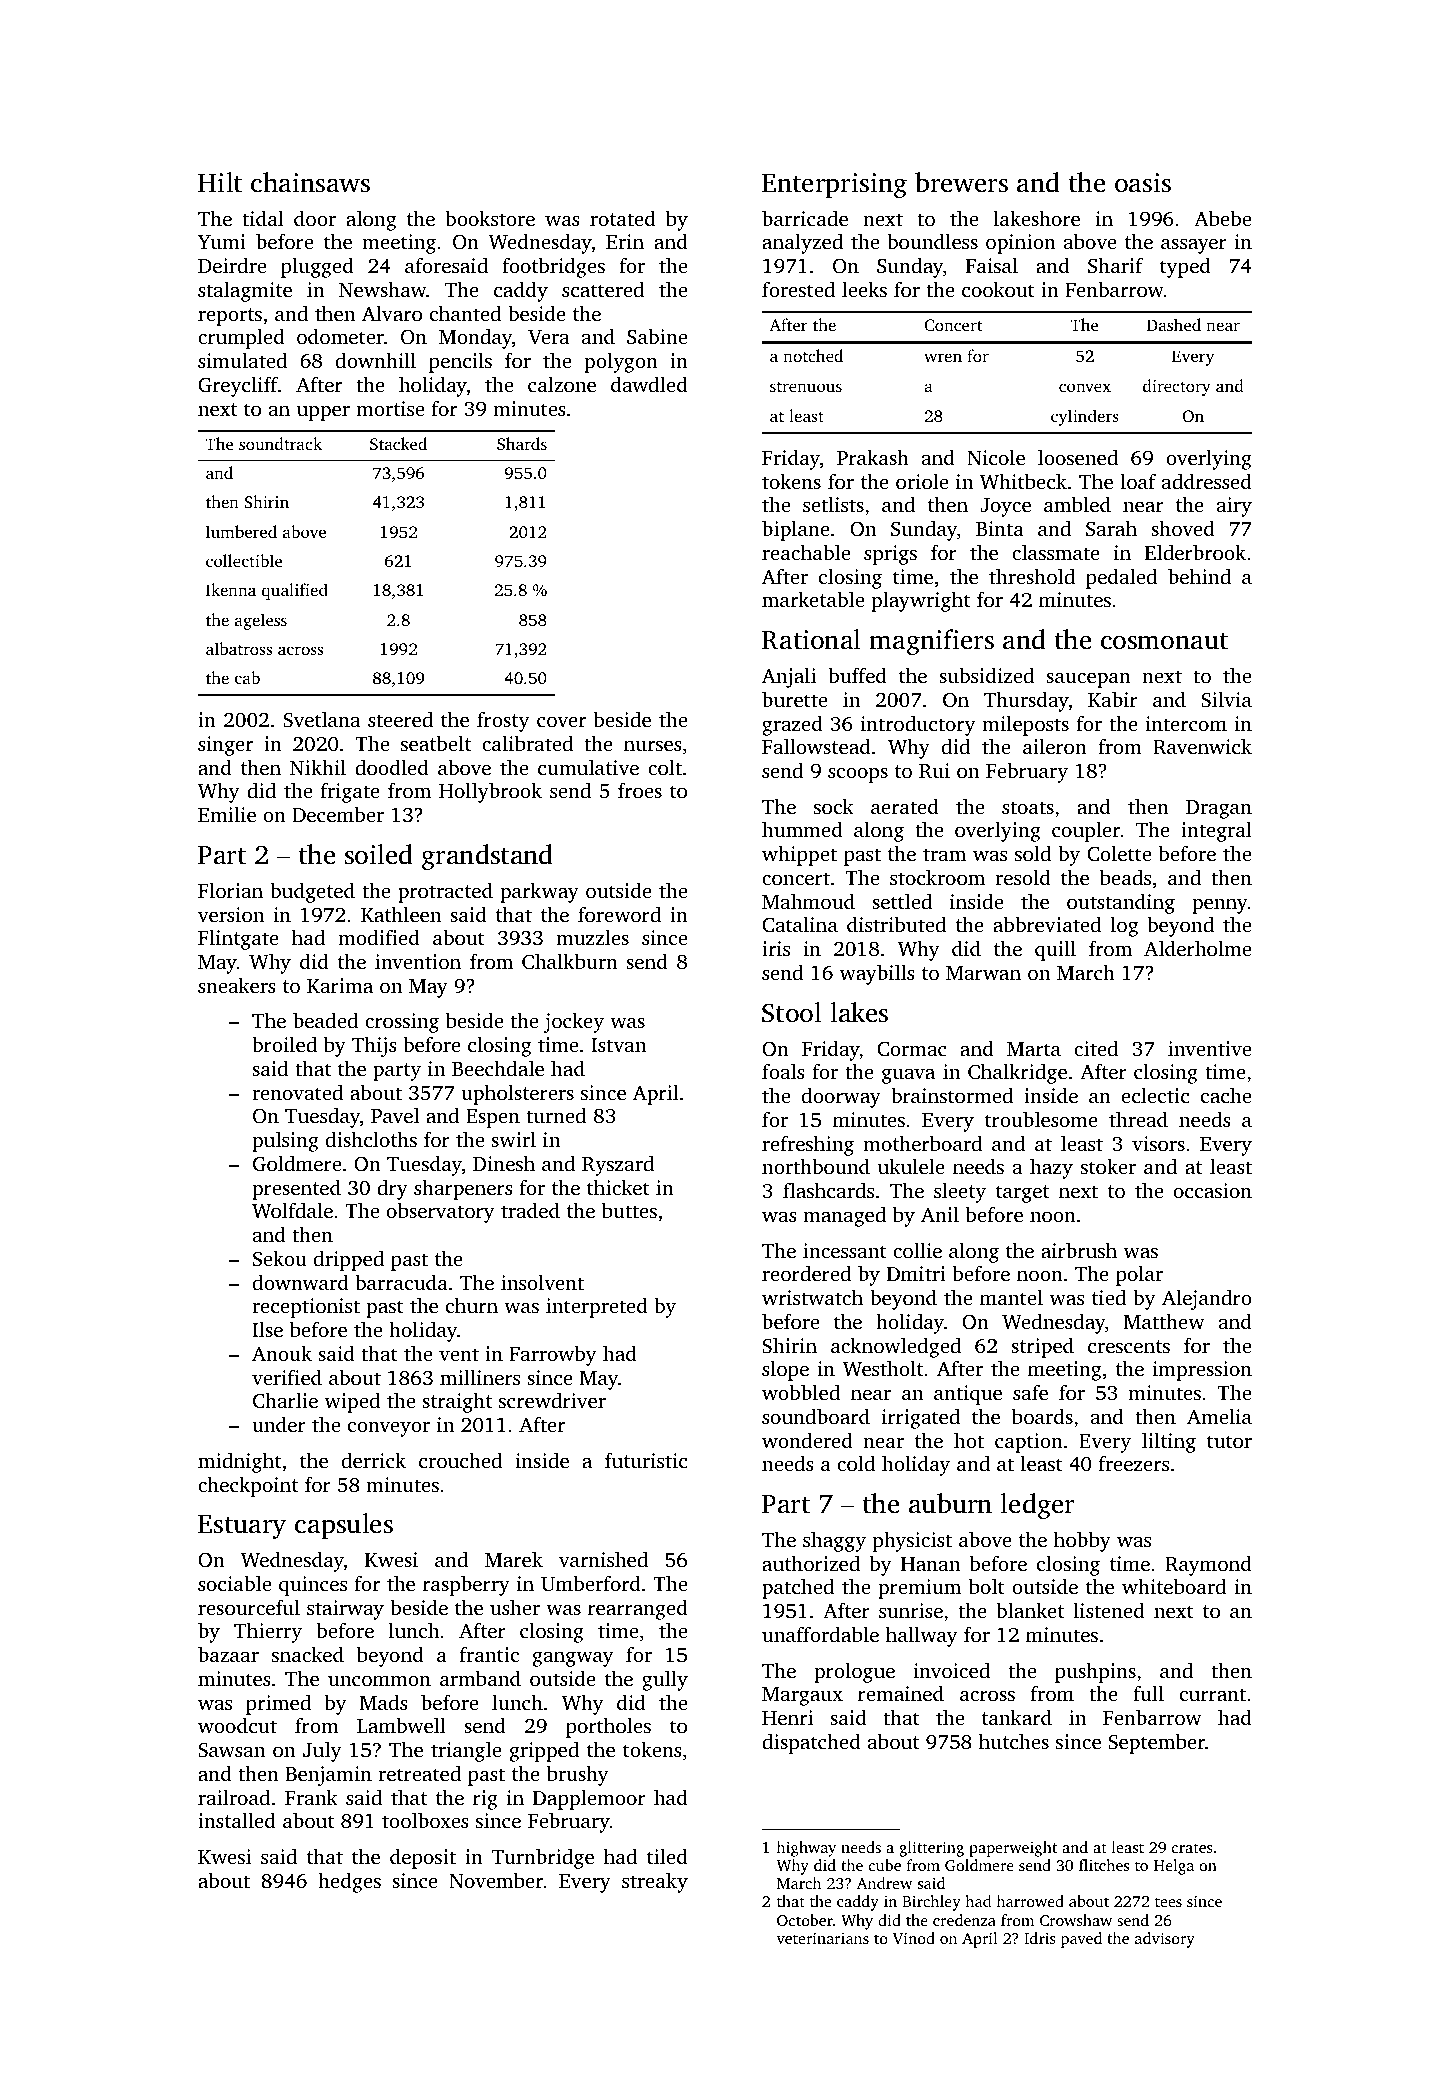 Image resolution: width=1450 pixels, height=2100 pixels. Describe the element at coordinates (395, 1115) in the document. I see `Pavel` at that location.
